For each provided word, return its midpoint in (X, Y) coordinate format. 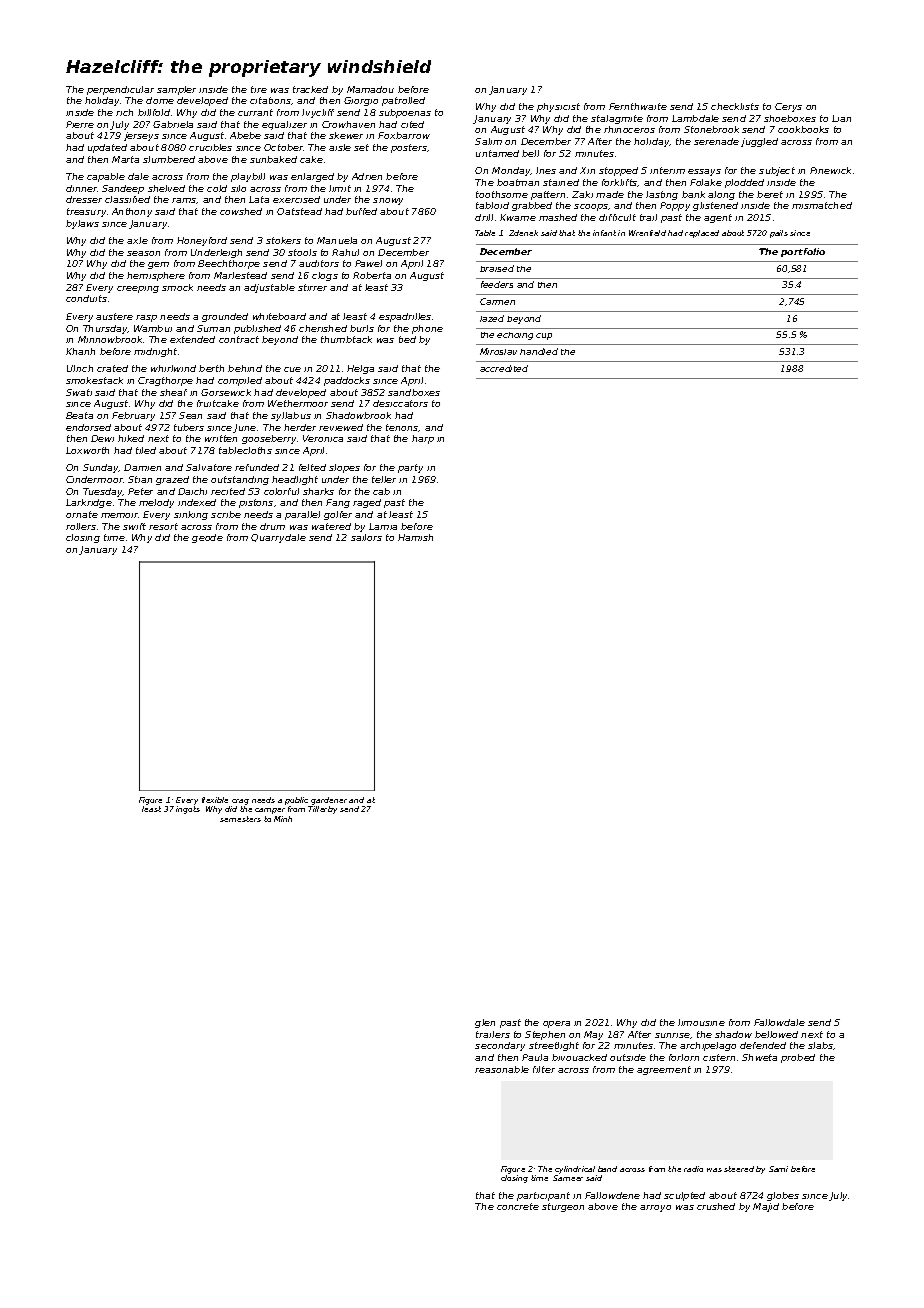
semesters (240, 819)
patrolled (403, 101)
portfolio (803, 252)
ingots (188, 810)
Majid (766, 1207)
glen (485, 1023)
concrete (518, 1206)
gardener (329, 801)
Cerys (788, 107)
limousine (701, 1022)
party (410, 468)
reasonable (502, 1069)
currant (255, 112)
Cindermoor (94, 479)
